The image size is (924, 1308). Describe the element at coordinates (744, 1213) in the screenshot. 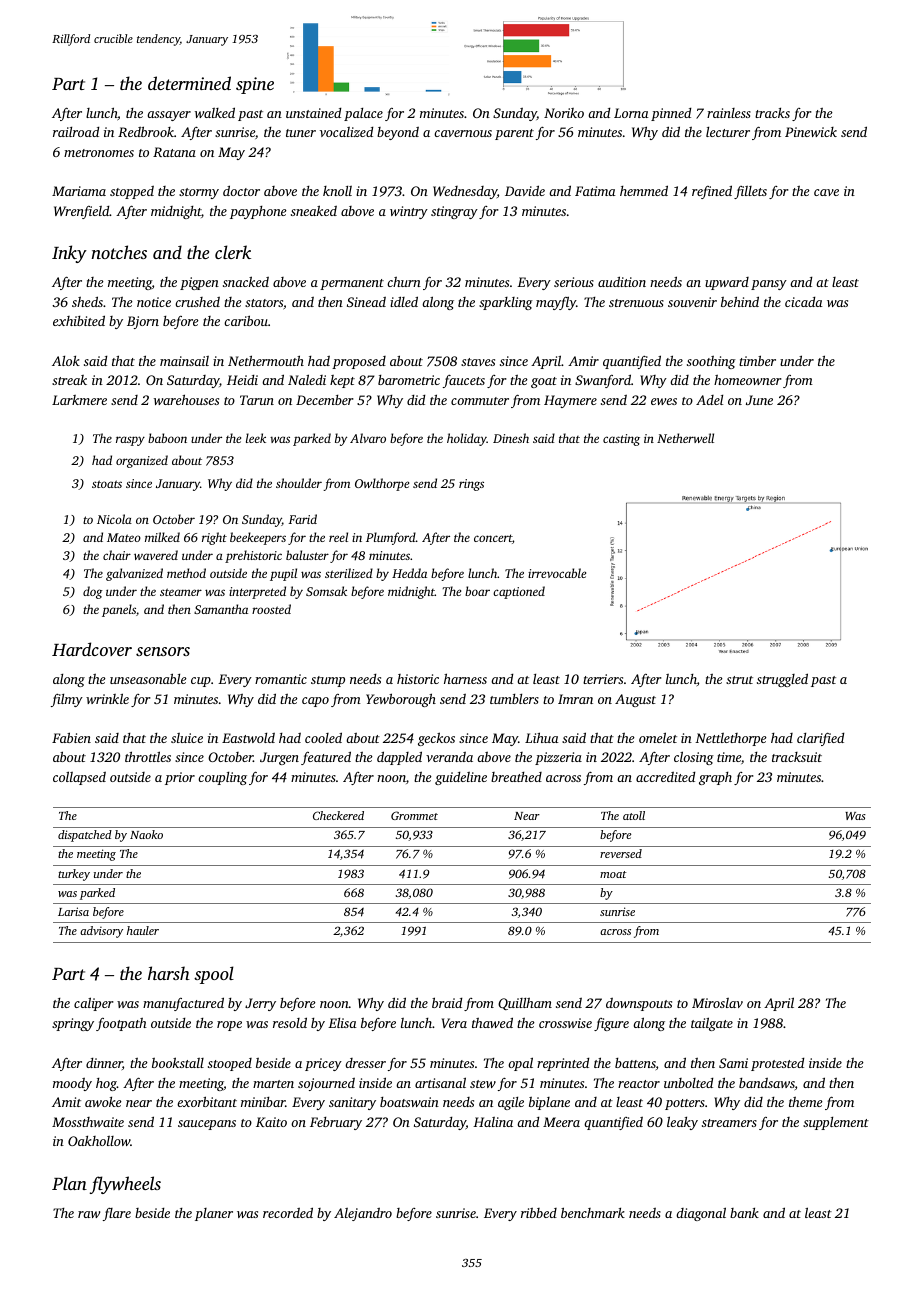

I see `bank` at that location.
